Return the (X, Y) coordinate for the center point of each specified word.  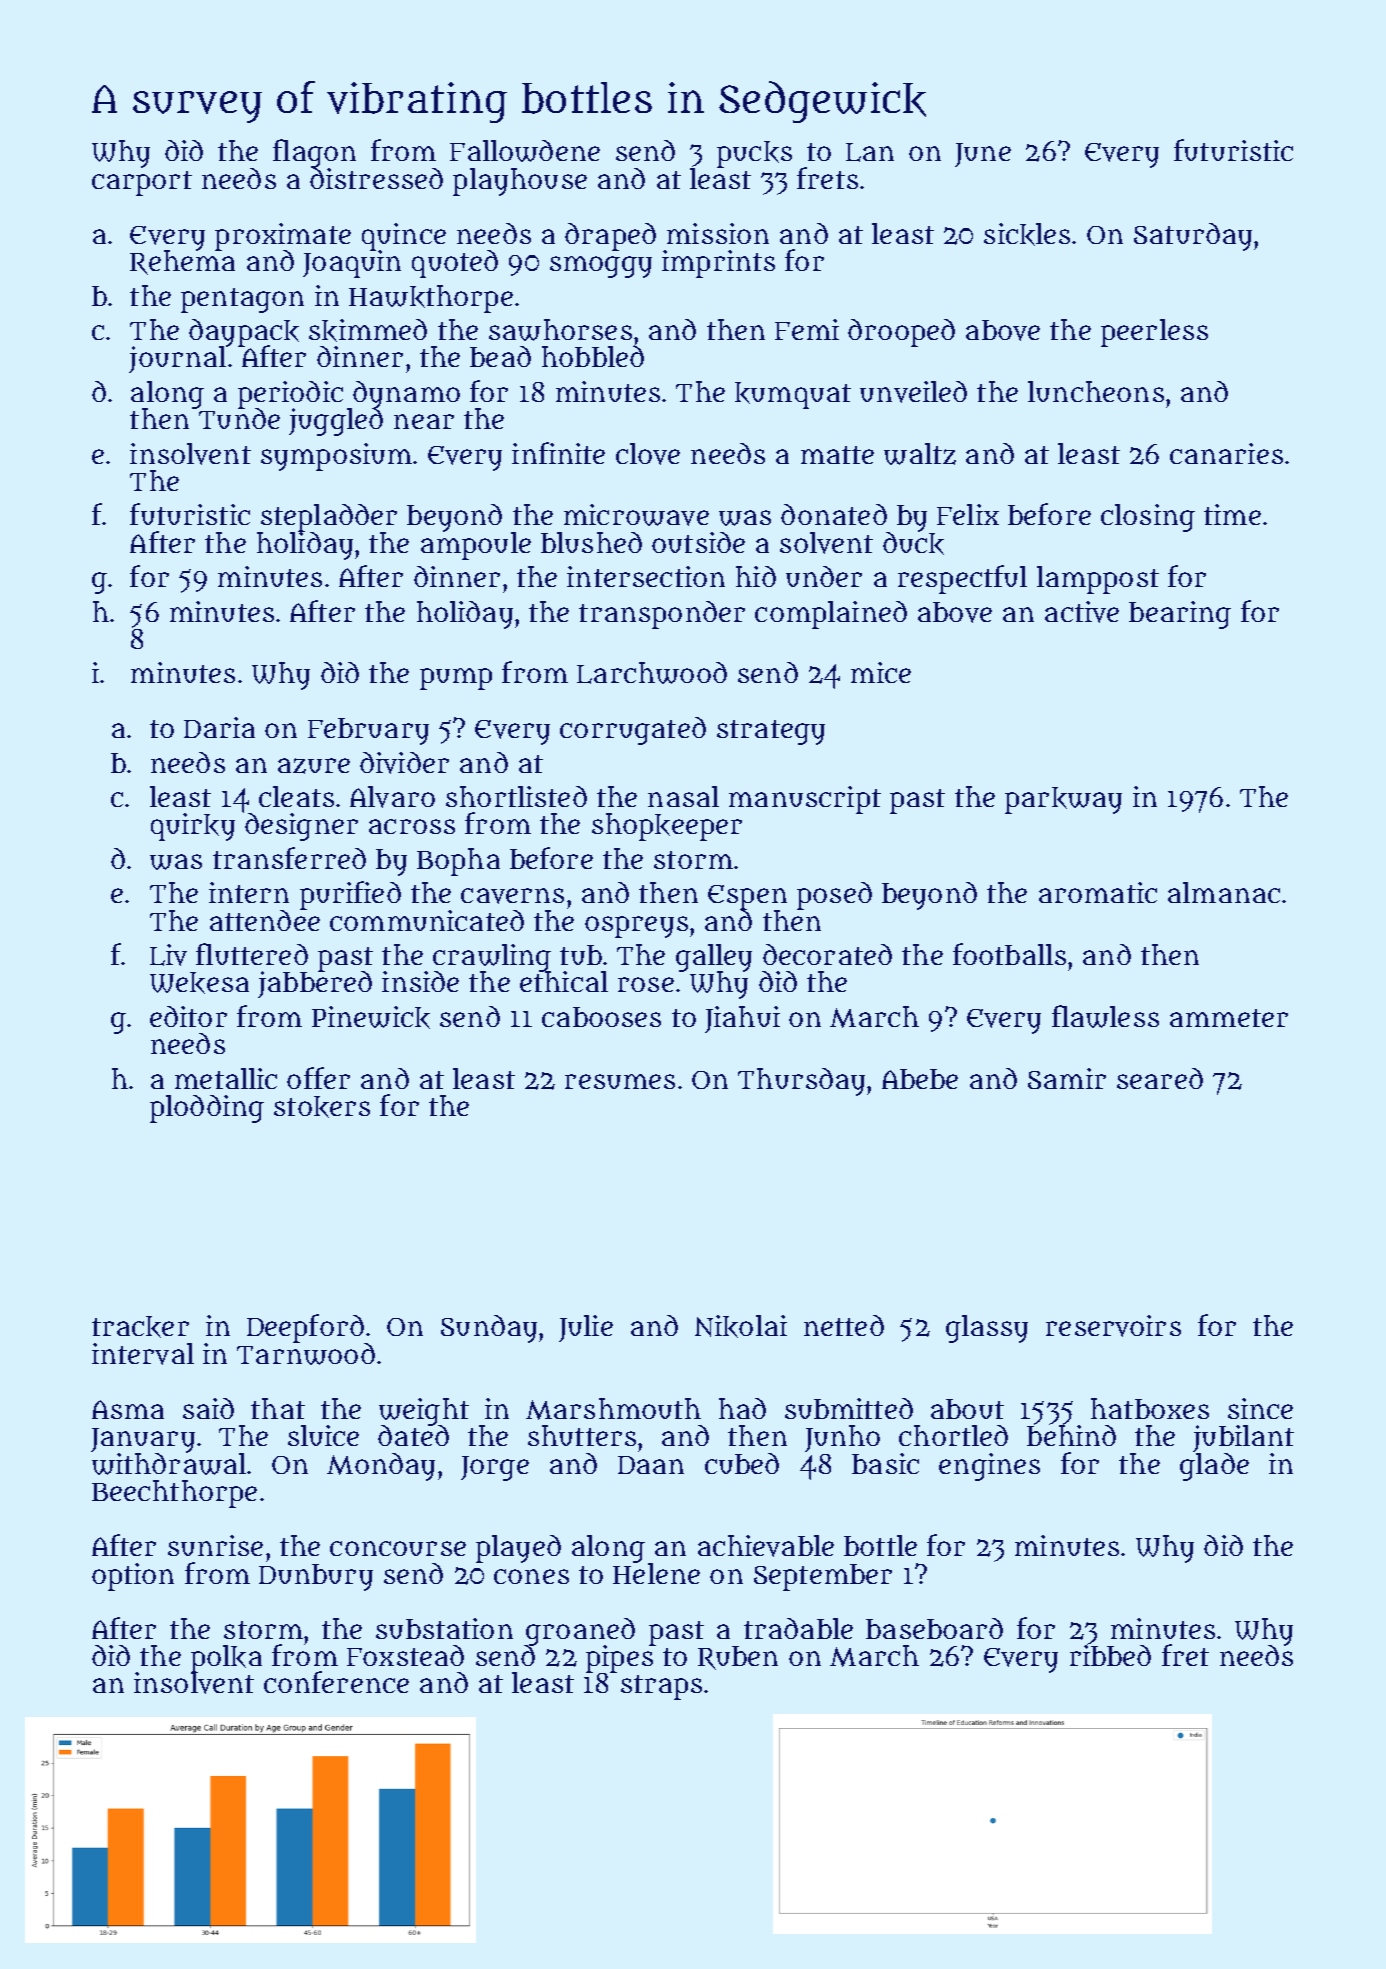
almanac (1224, 892)
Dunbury (316, 1577)
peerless (1154, 333)
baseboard (934, 1628)
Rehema (182, 263)
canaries (1226, 453)
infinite (558, 453)
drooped (901, 333)
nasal (683, 796)
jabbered (315, 985)
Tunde (239, 419)
